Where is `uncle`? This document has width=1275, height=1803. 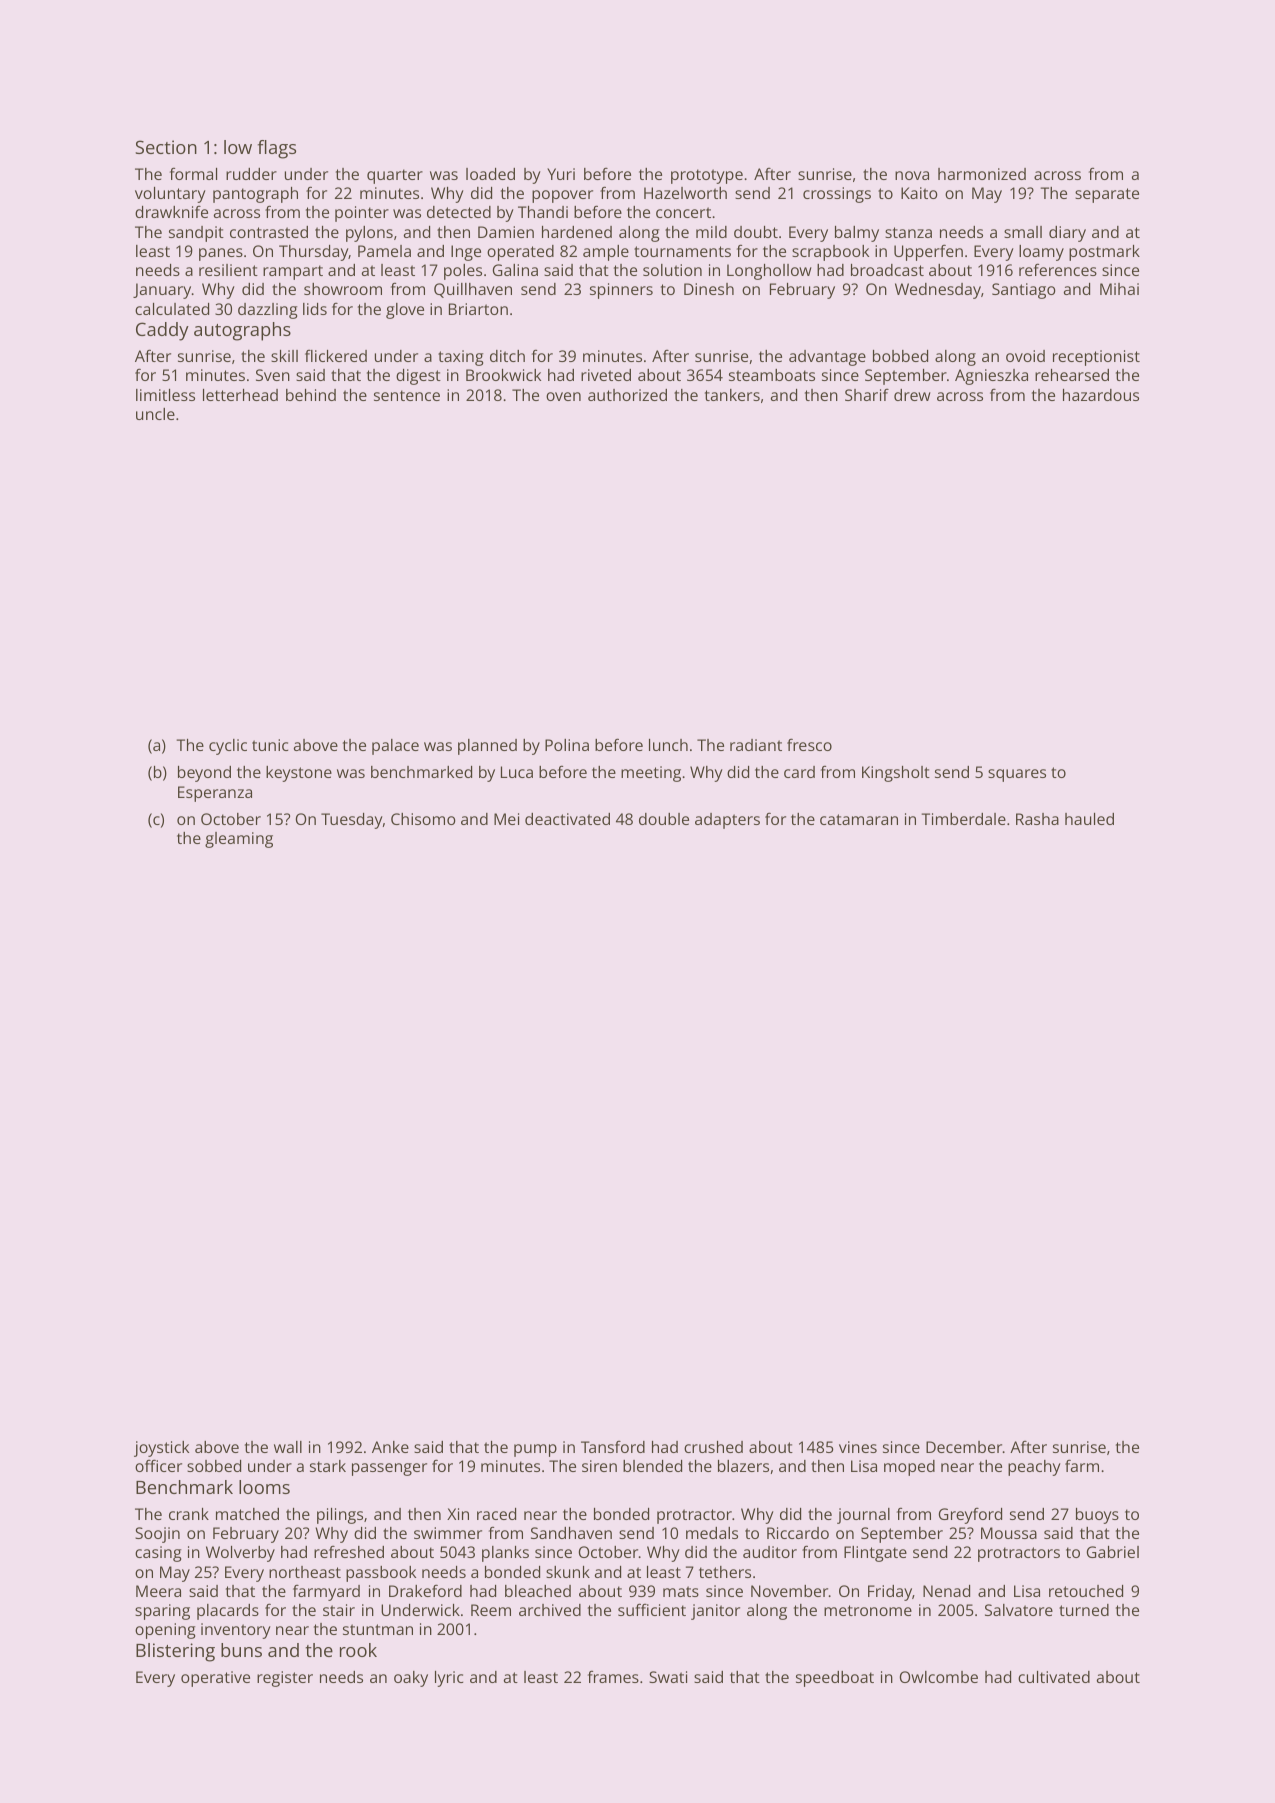
uncle is located at coordinates (155, 414).
